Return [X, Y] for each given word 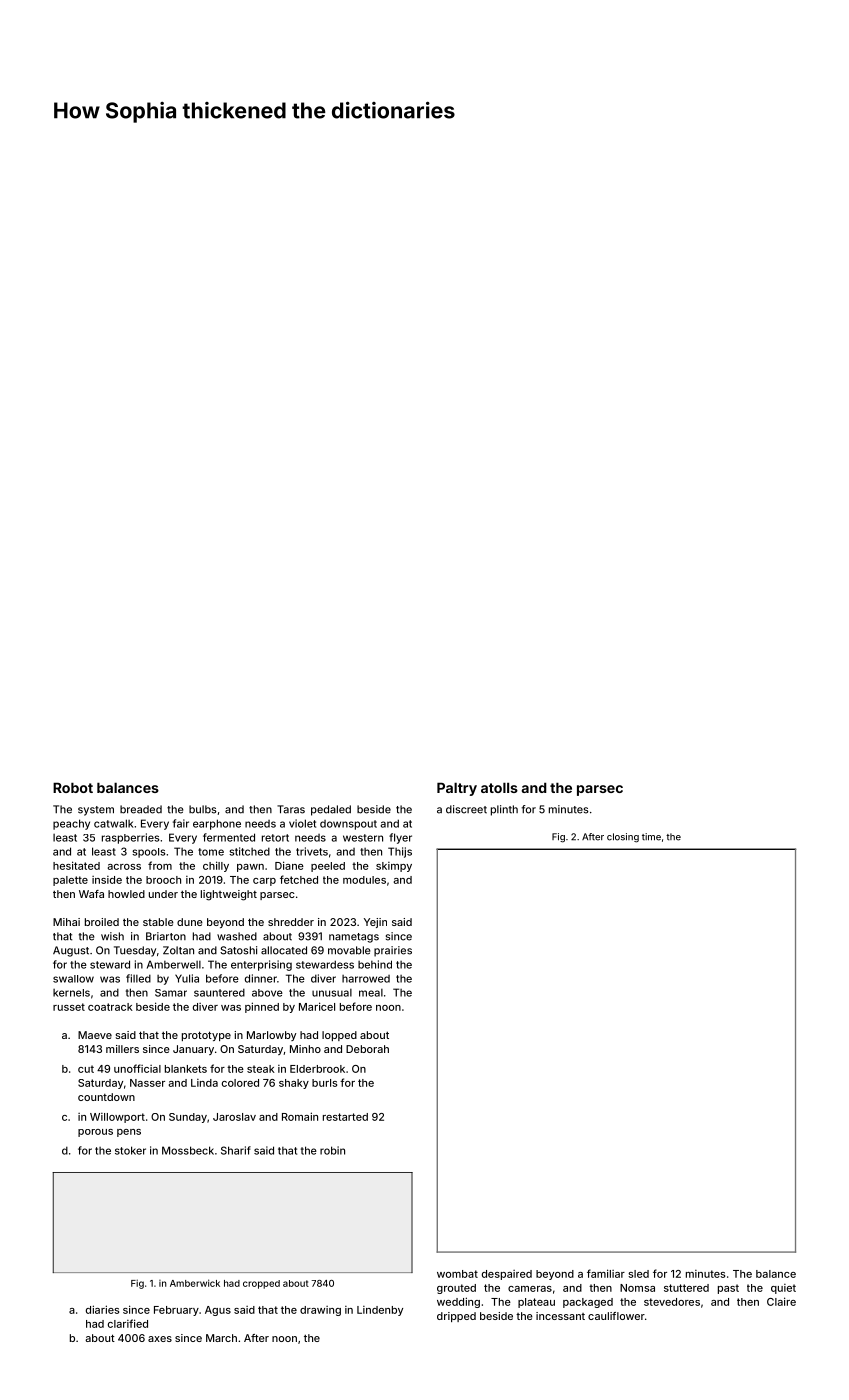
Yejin [375, 923]
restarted [345, 1117]
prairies [393, 951]
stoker [130, 1150]
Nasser [147, 1083]
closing [623, 838]
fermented [229, 837]
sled [638, 1274]
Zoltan [178, 950]
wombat [457, 1274]
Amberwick [195, 1283]
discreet [466, 809]
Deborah [367, 1049]
